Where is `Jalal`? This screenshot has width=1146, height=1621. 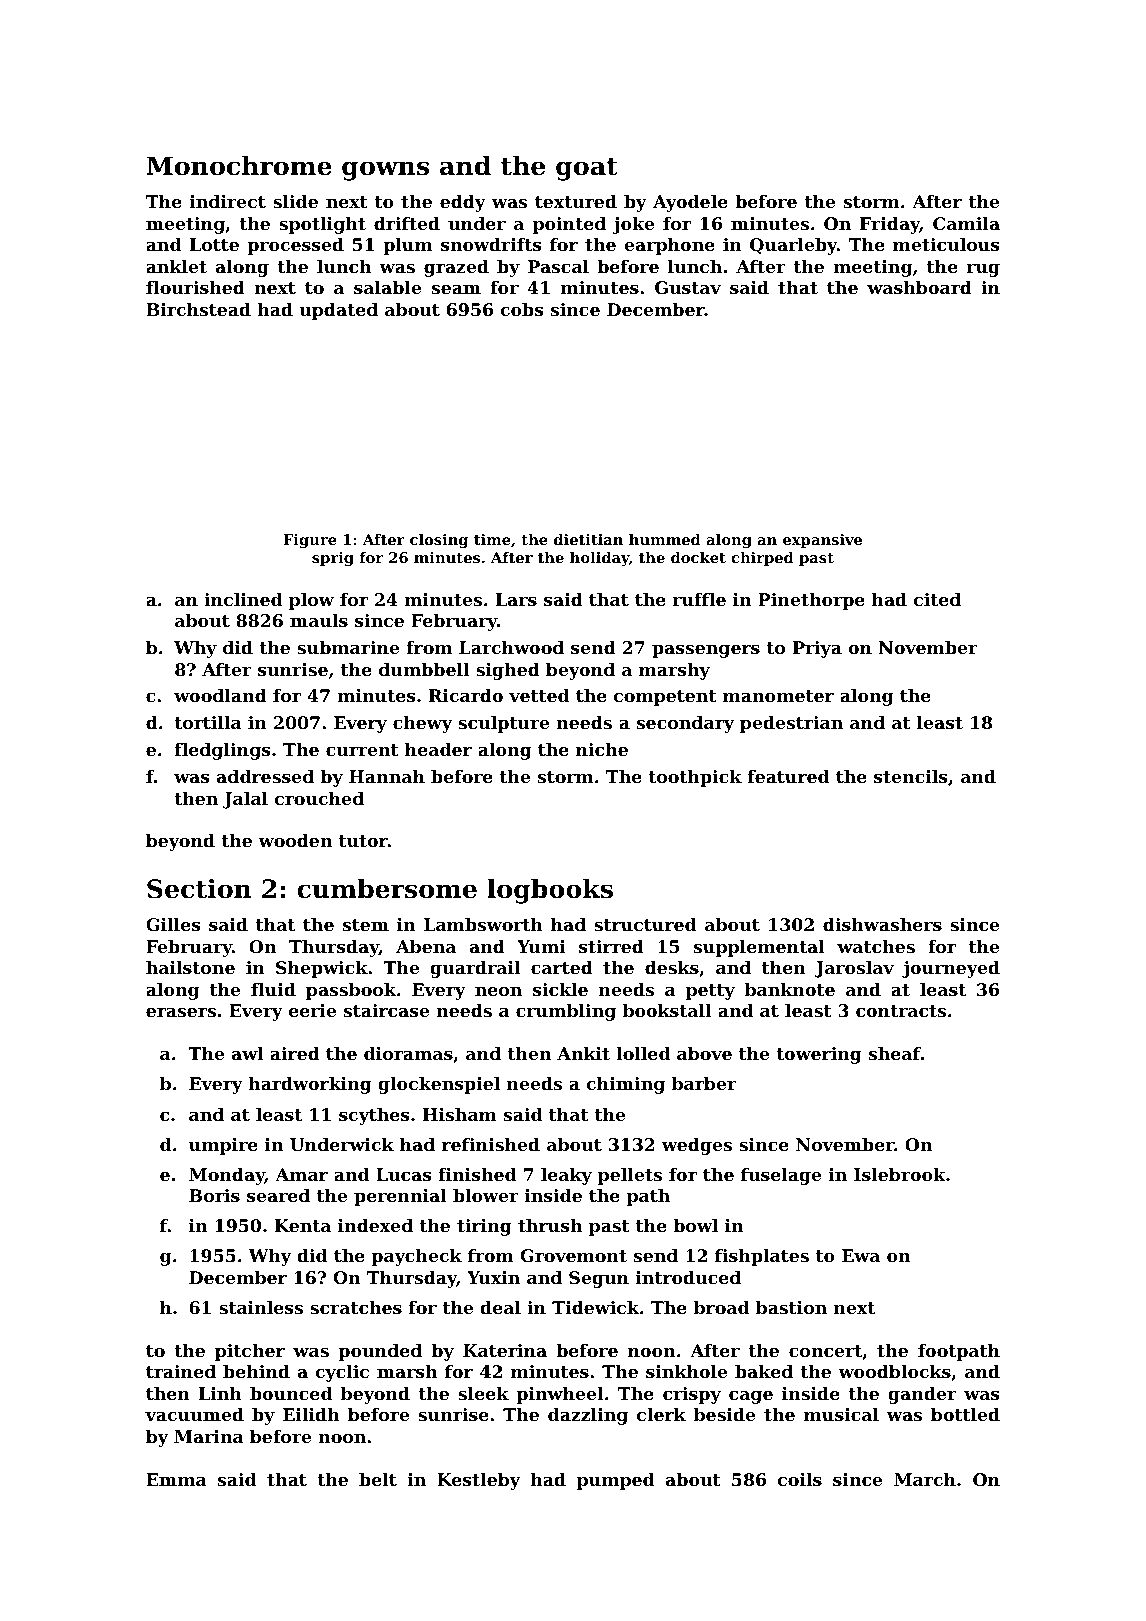
Jalal is located at coordinates (245, 800).
